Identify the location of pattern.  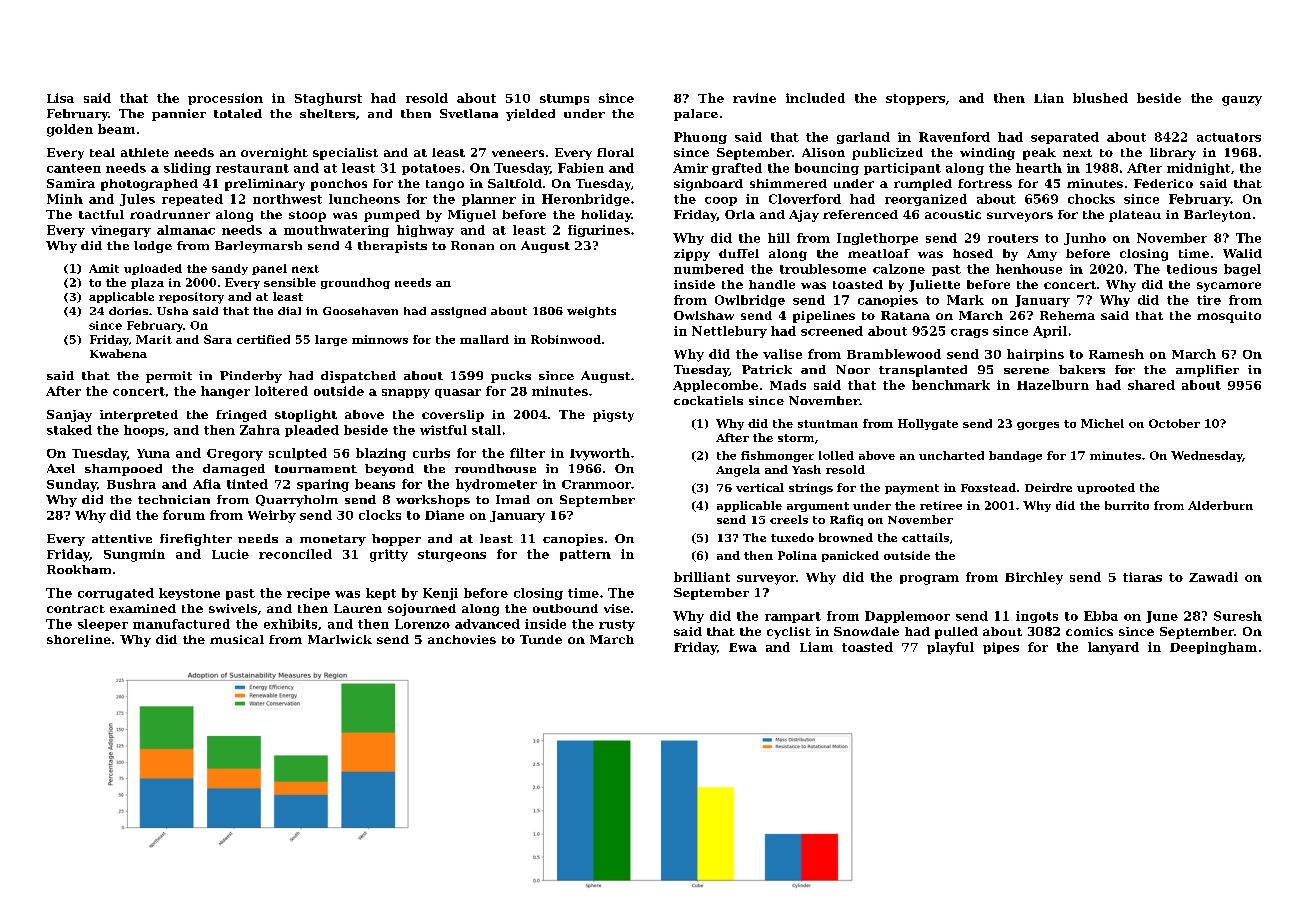
(585, 555).
